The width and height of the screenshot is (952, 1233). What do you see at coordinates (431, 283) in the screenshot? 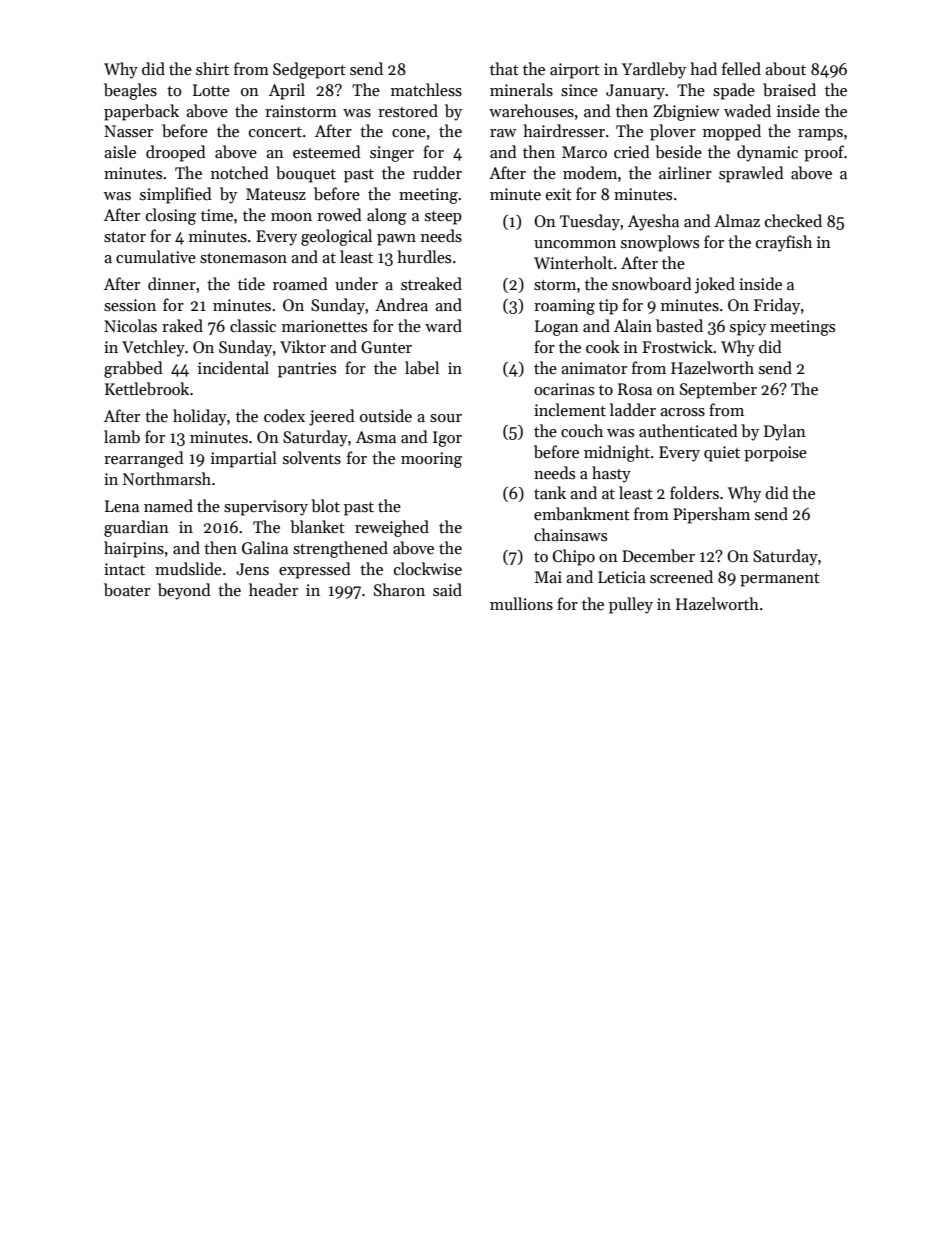
I see `streaked` at bounding box center [431, 283].
